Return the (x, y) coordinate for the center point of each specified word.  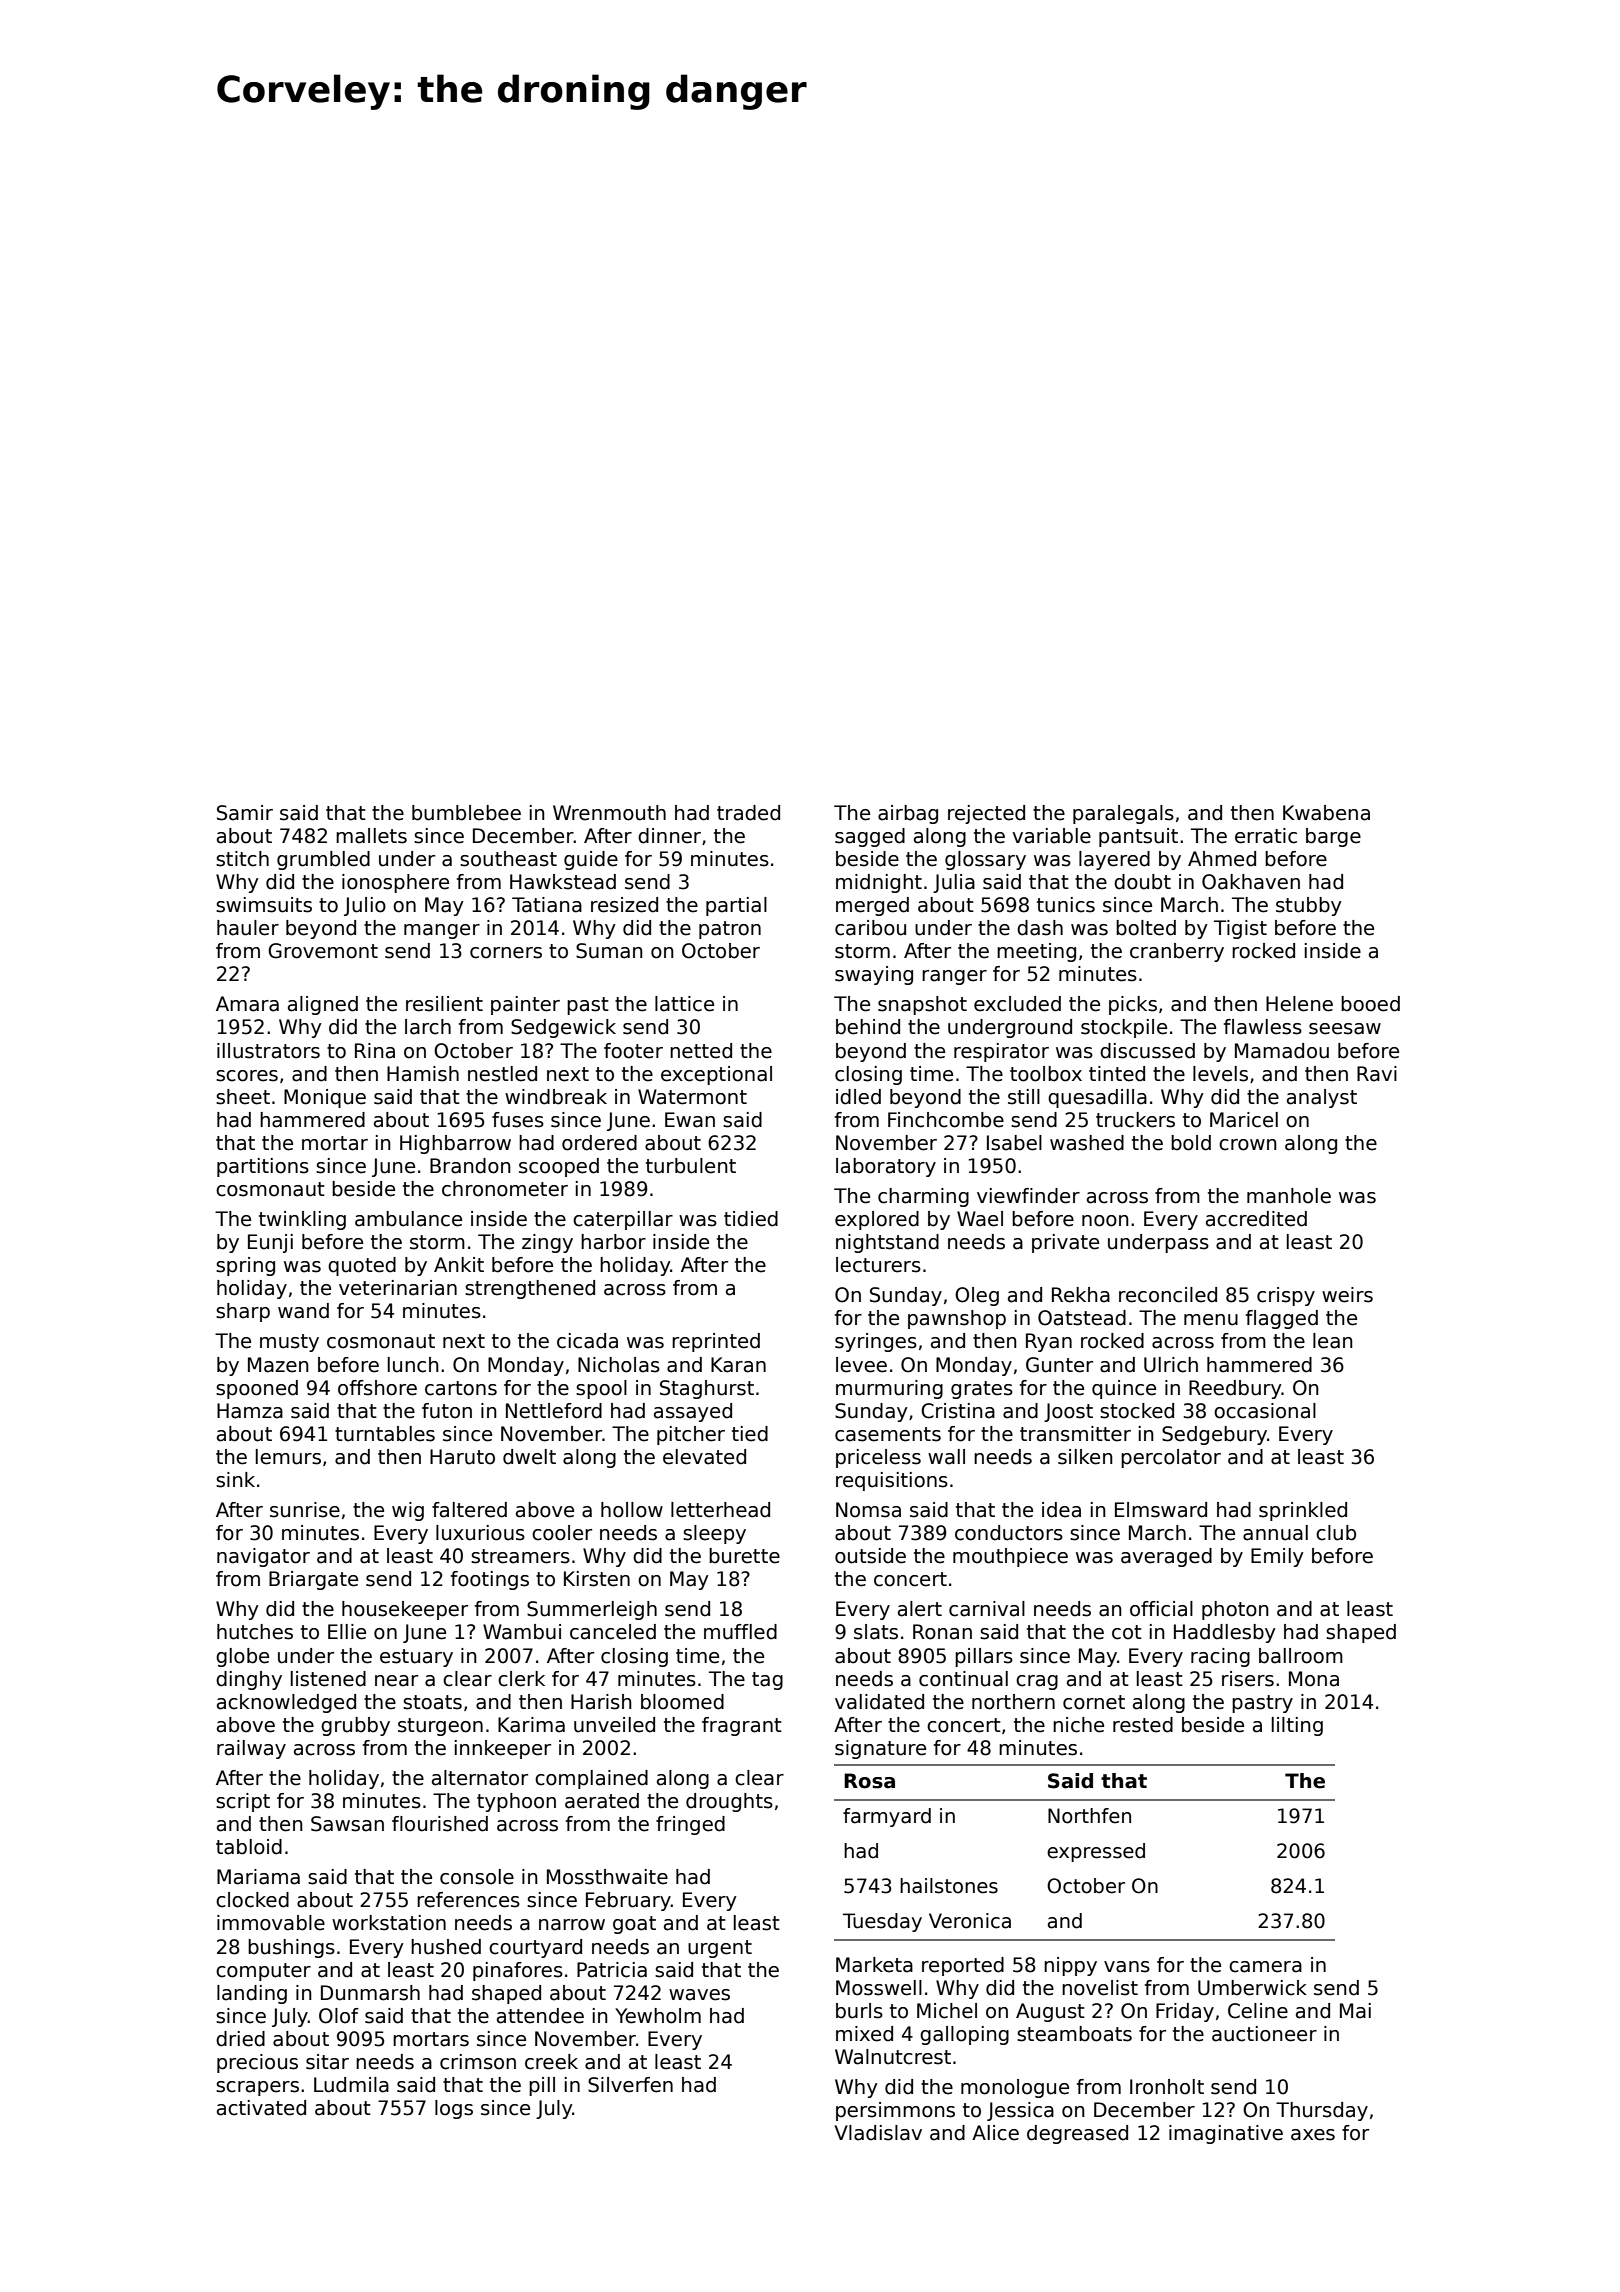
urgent (720, 1949)
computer (263, 1972)
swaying (874, 975)
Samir (245, 813)
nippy (1070, 1966)
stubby (1309, 906)
